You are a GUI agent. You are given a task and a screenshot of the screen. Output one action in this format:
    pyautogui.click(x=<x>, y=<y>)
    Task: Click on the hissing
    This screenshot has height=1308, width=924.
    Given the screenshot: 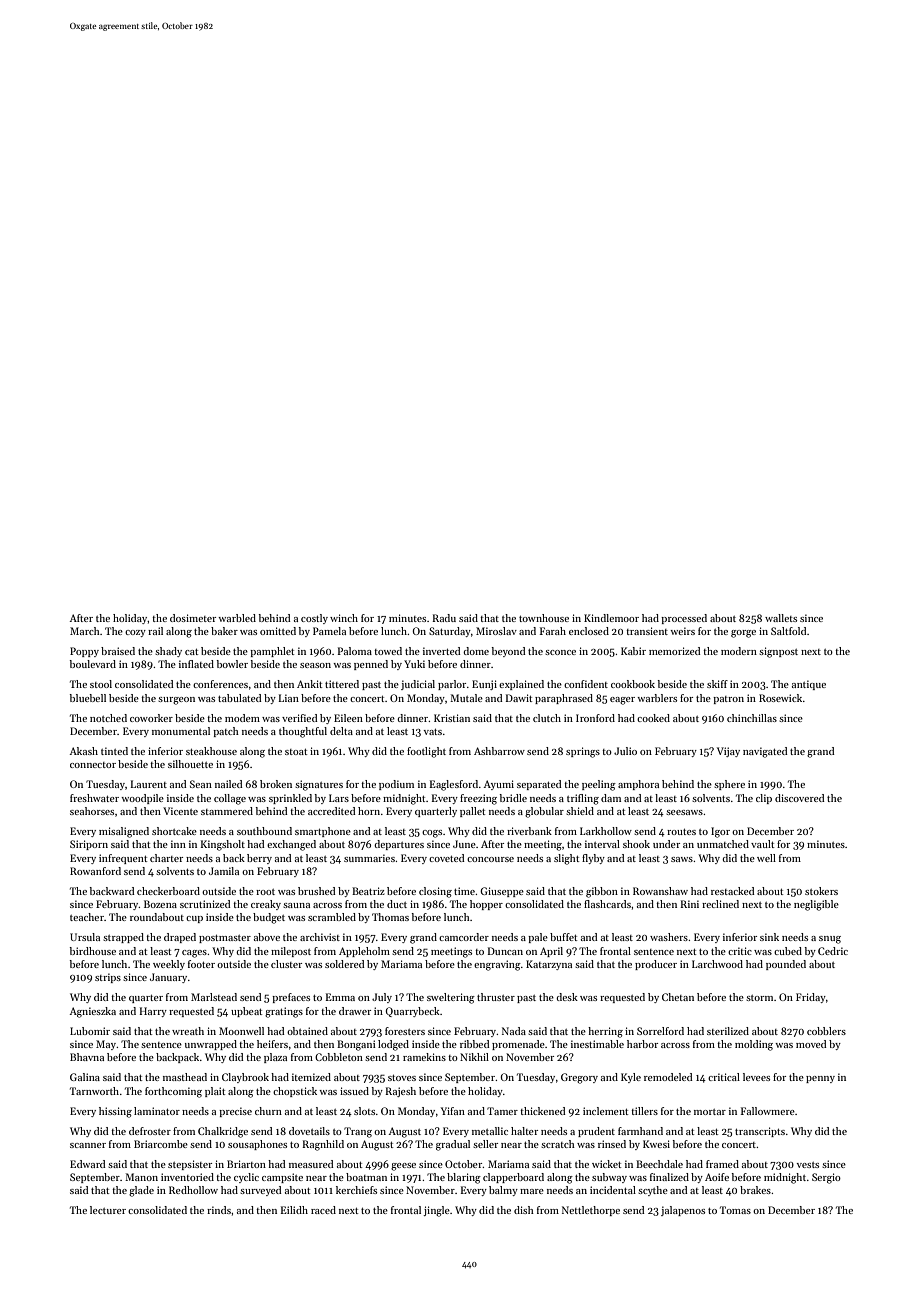 What is the action you would take?
    pyautogui.click(x=115, y=1112)
